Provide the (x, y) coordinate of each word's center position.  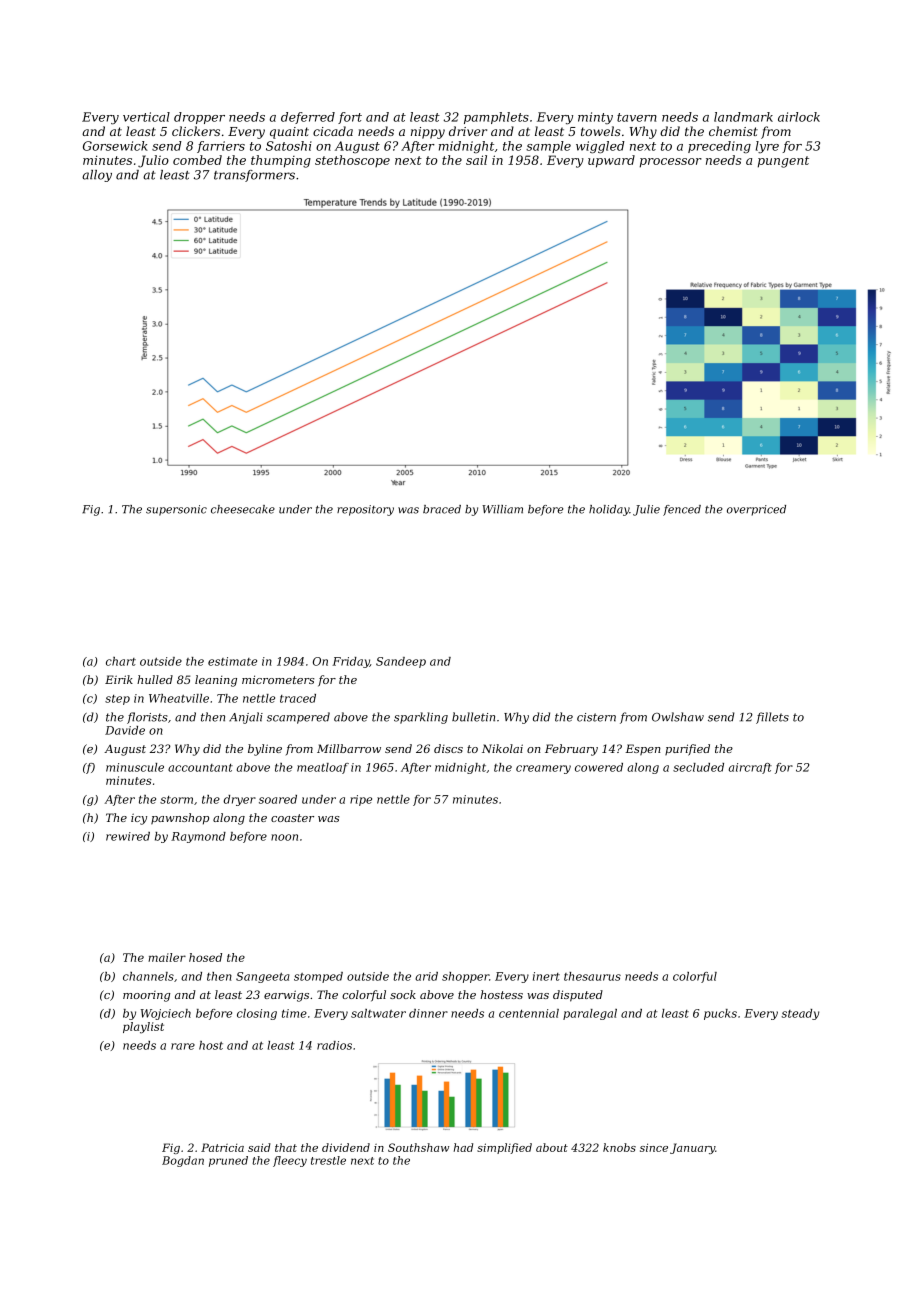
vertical (146, 117)
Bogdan (183, 1161)
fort (350, 118)
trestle (328, 1160)
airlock (799, 117)
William (502, 509)
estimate (232, 661)
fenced (682, 510)
